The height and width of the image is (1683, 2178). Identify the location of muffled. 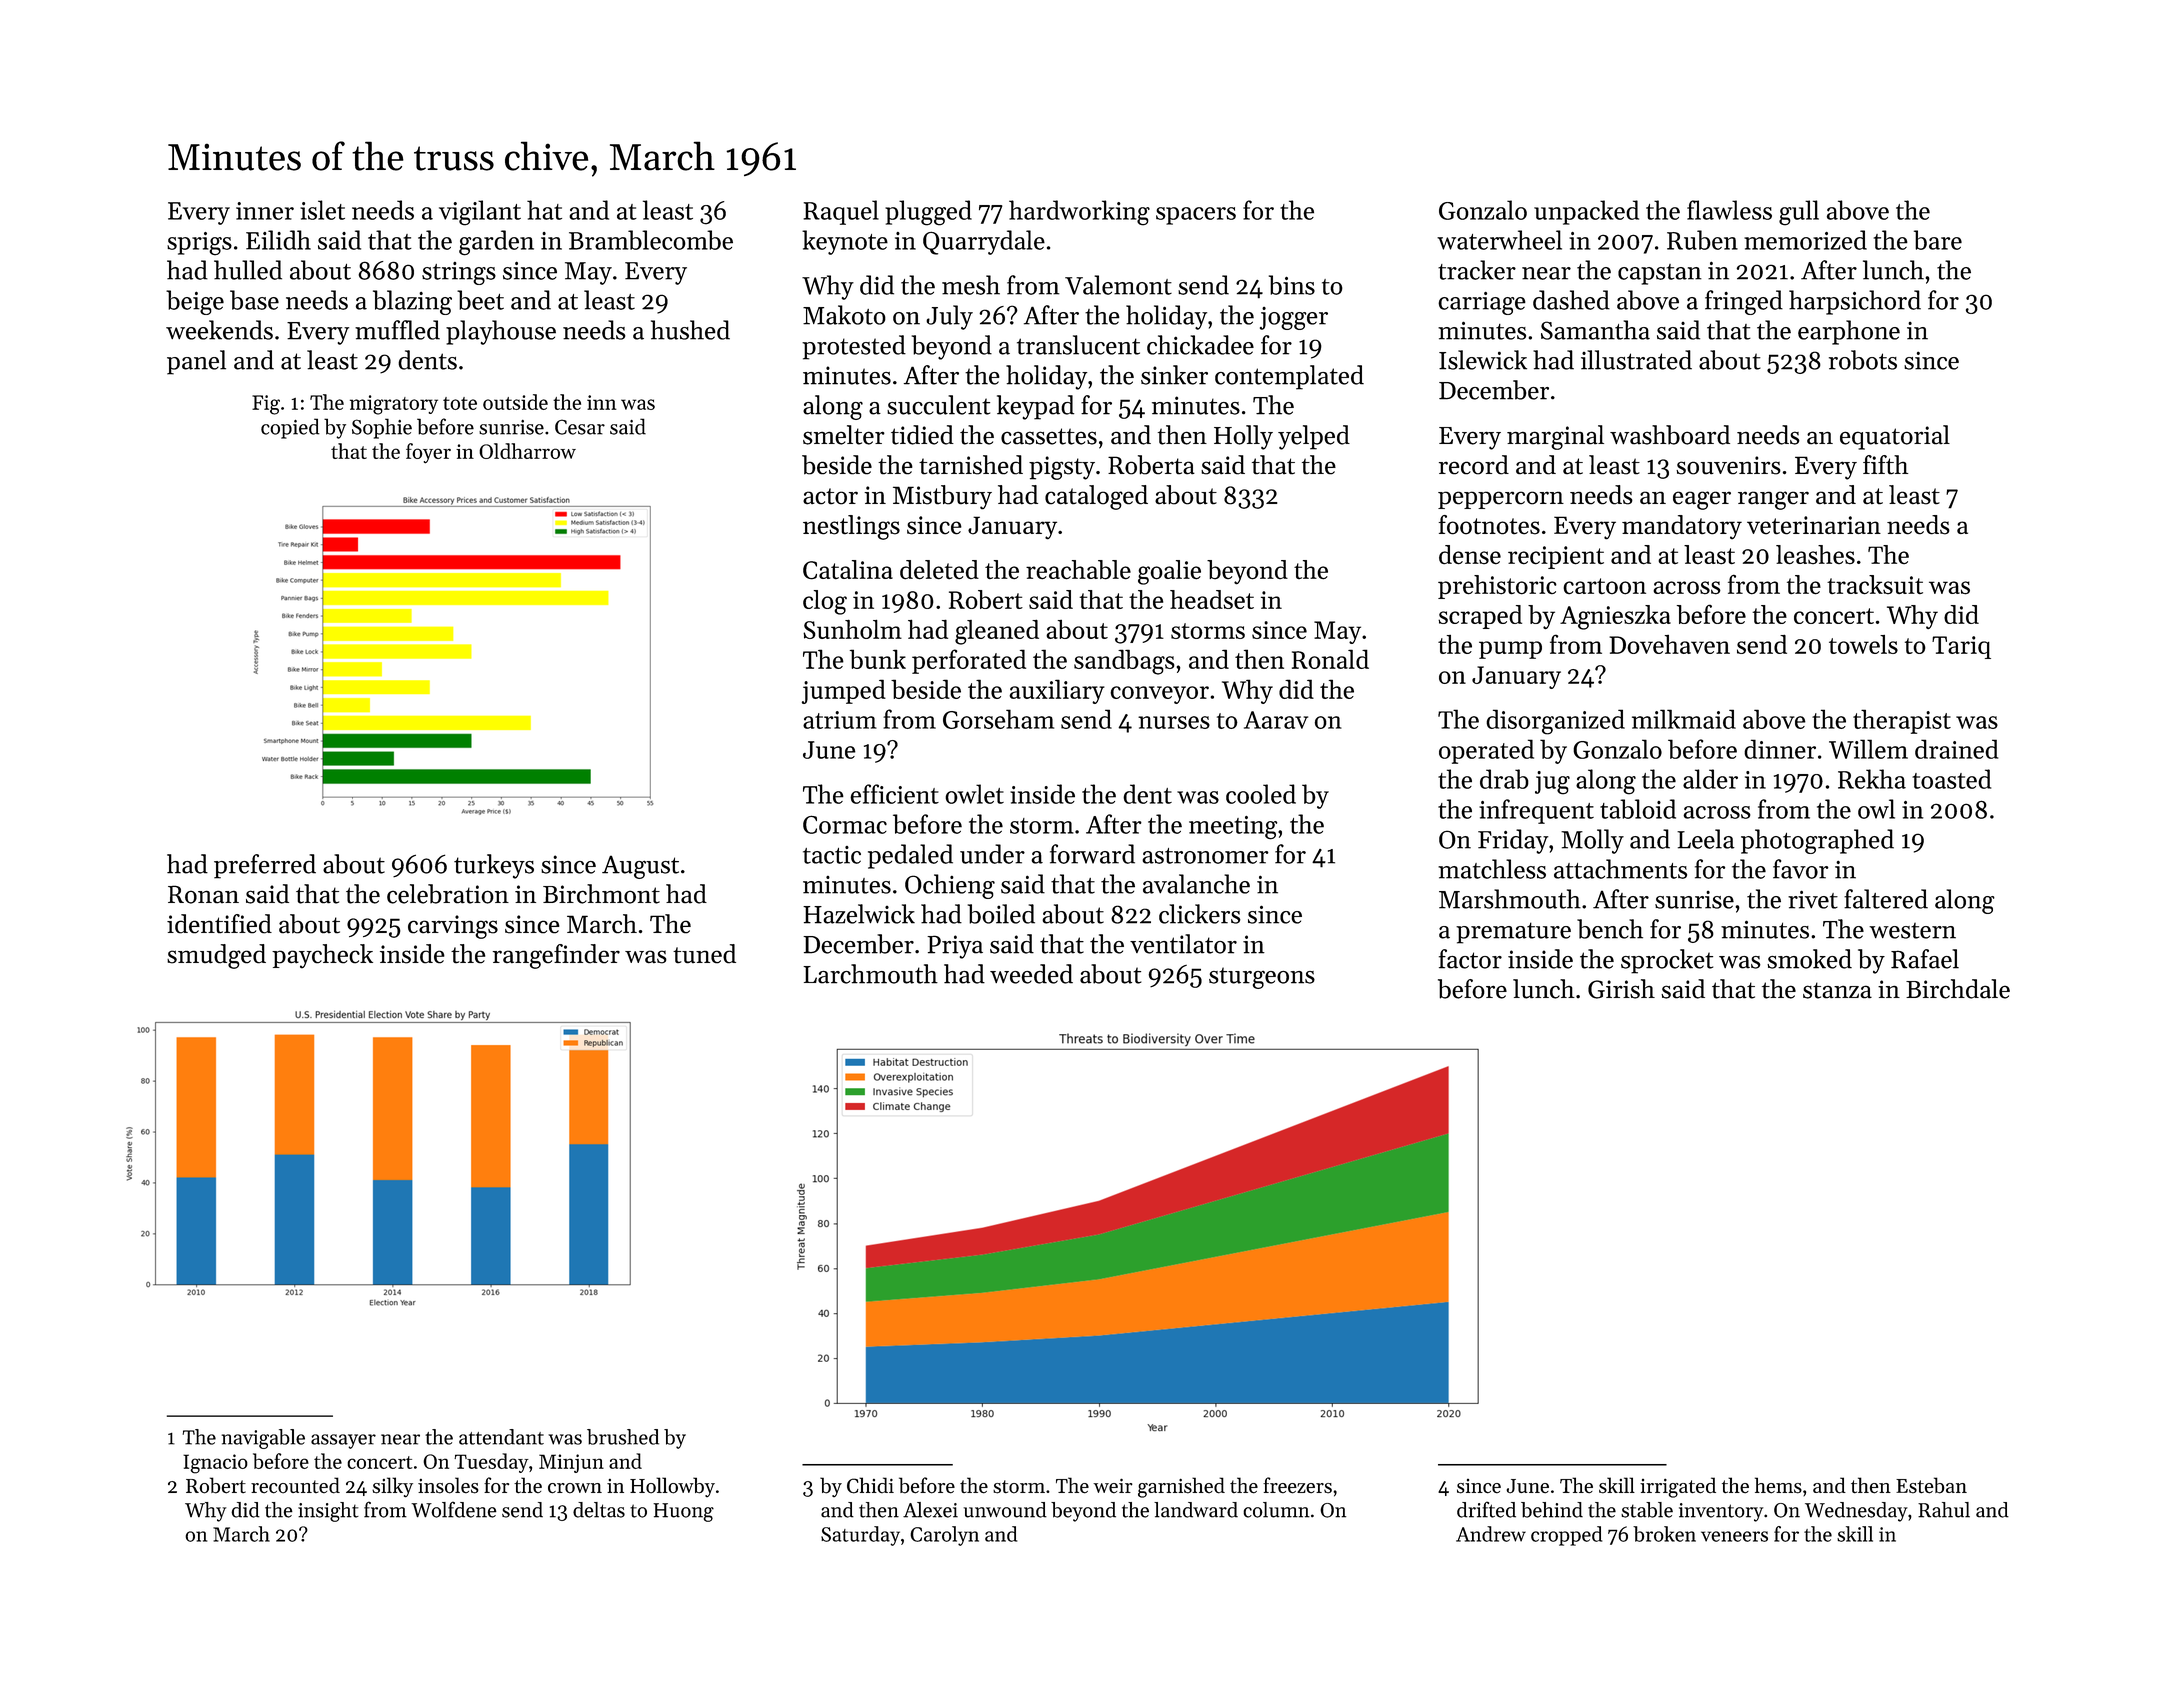
(397, 330).
